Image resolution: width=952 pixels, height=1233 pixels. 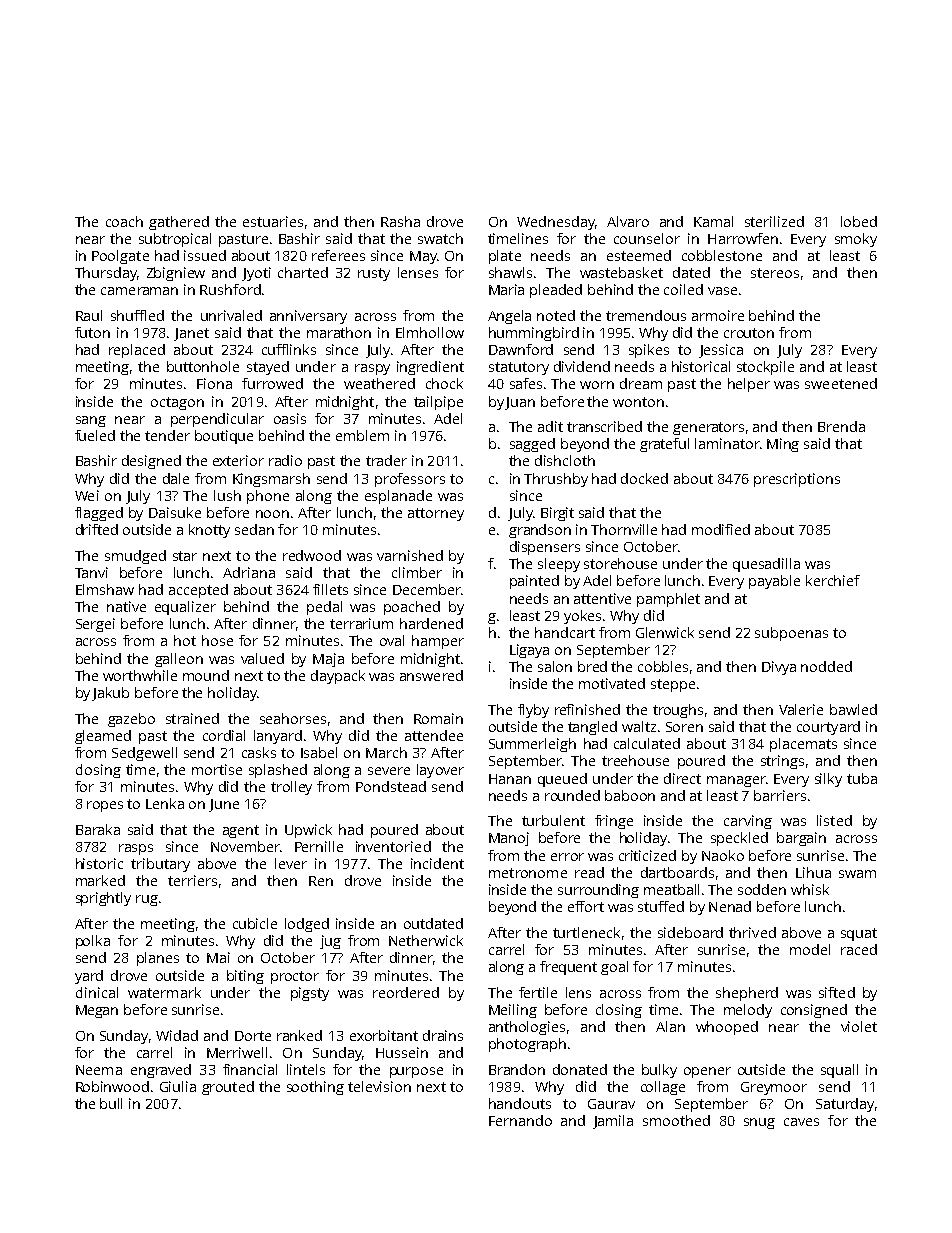 What do you see at coordinates (833, 580) in the document?
I see `kerchief` at bounding box center [833, 580].
